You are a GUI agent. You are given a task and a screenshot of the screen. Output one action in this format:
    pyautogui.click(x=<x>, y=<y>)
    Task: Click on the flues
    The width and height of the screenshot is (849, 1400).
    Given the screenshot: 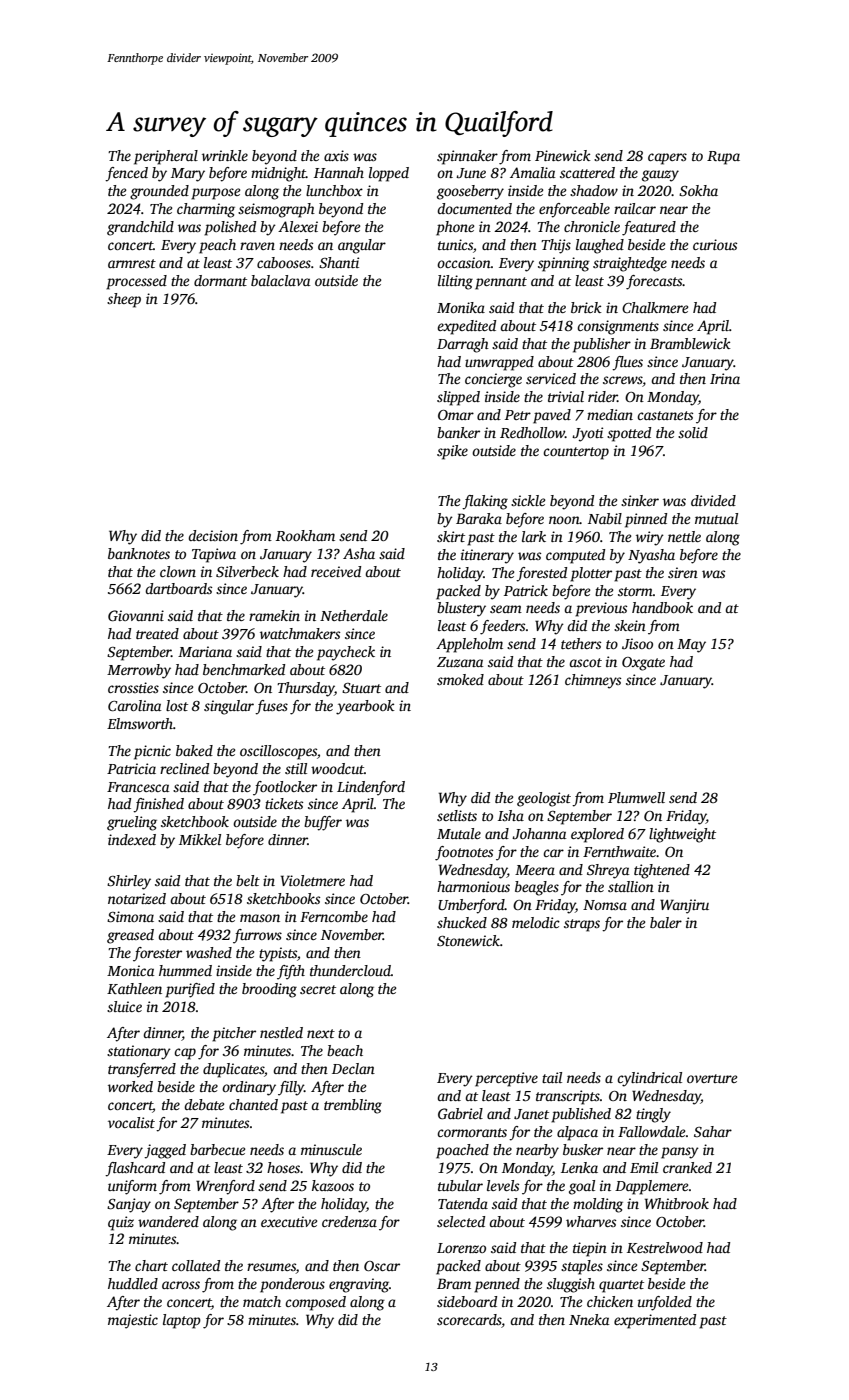 What is the action you would take?
    pyautogui.click(x=627, y=363)
